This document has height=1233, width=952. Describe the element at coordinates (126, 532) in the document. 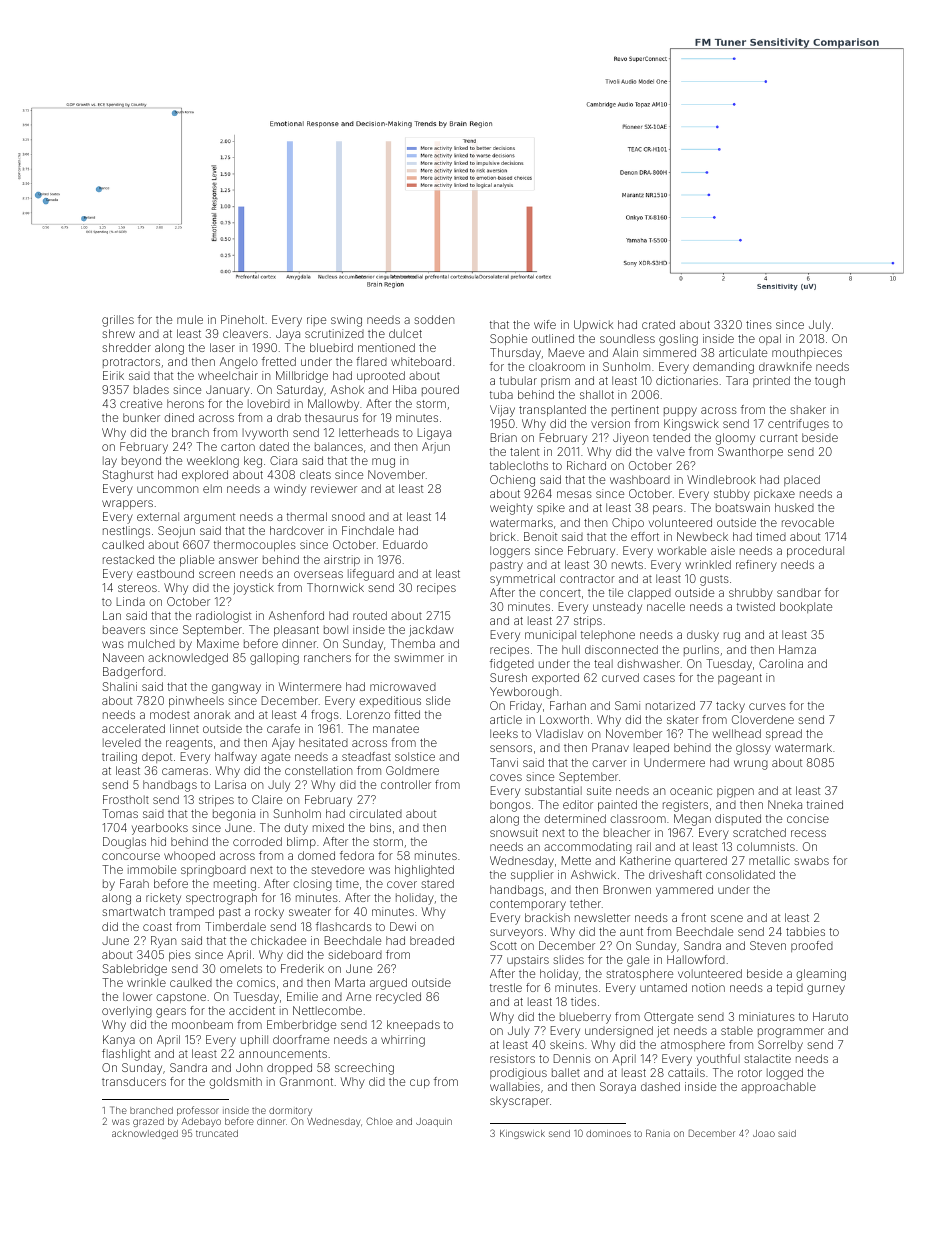

I see `nestlings` at that location.
